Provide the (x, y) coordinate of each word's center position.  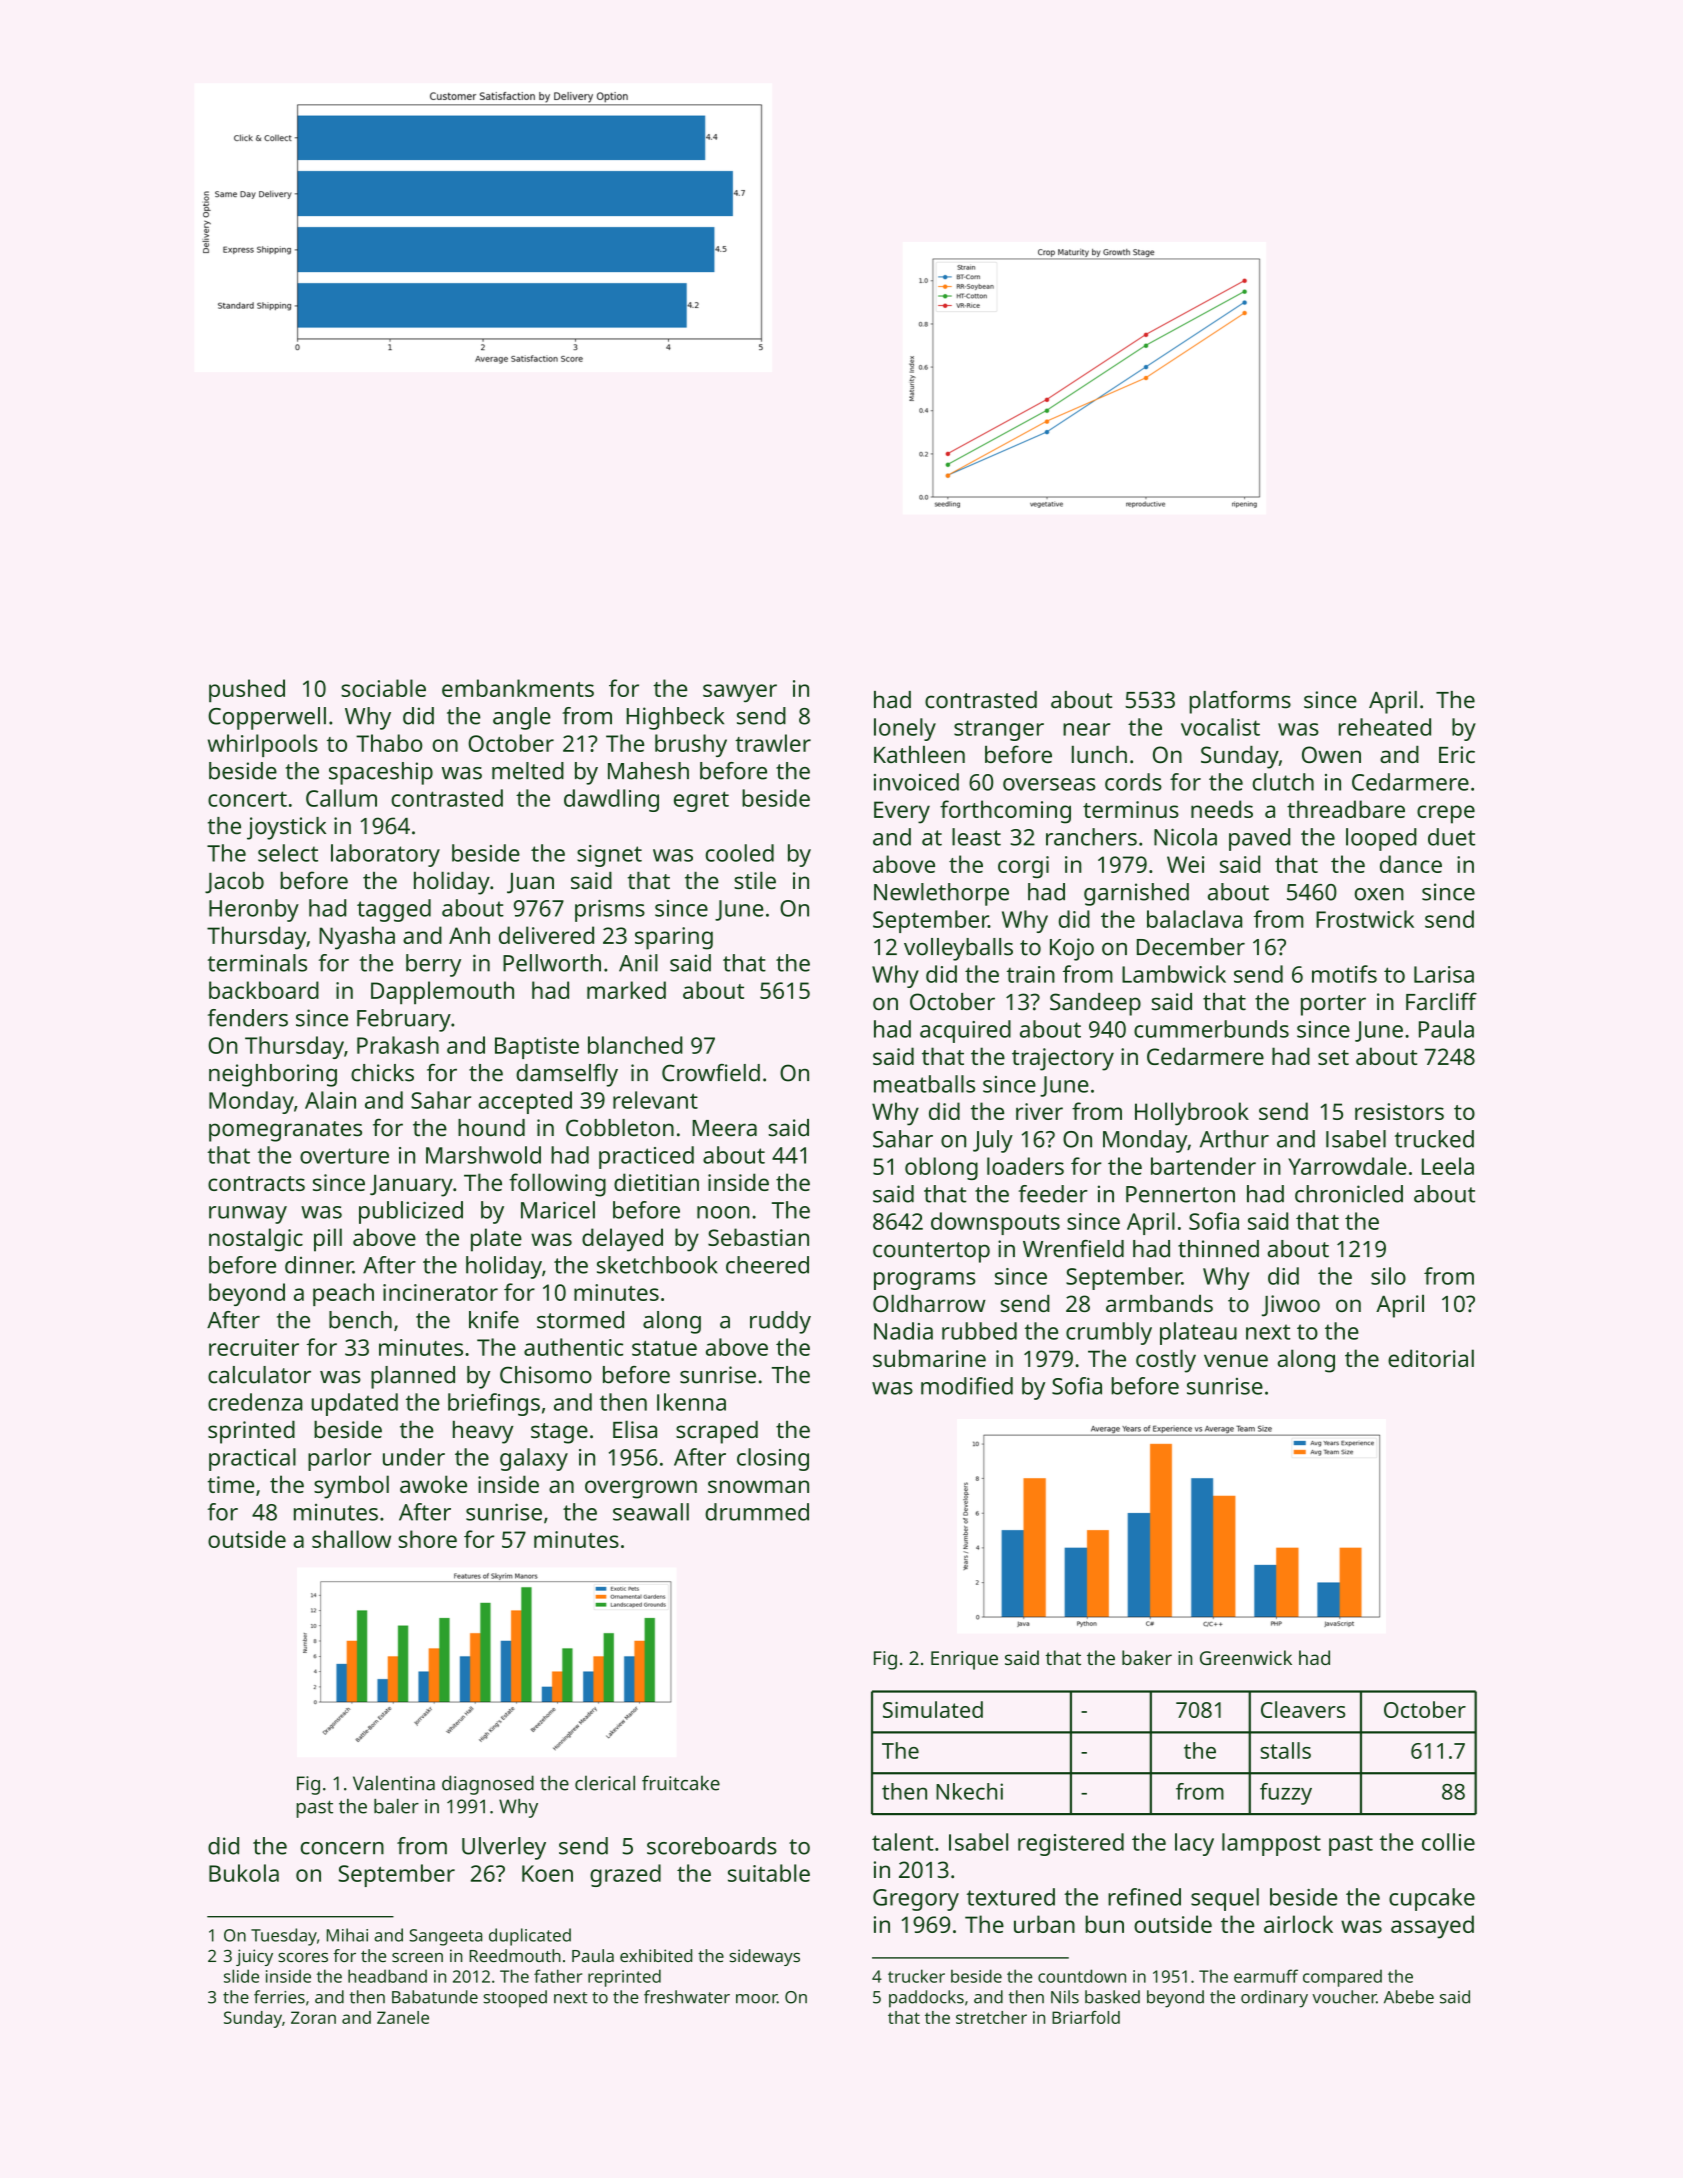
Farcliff (1441, 1001)
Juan (530, 883)
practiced (646, 1157)
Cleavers (1303, 1709)
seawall (651, 1512)
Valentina (394, 1783)
